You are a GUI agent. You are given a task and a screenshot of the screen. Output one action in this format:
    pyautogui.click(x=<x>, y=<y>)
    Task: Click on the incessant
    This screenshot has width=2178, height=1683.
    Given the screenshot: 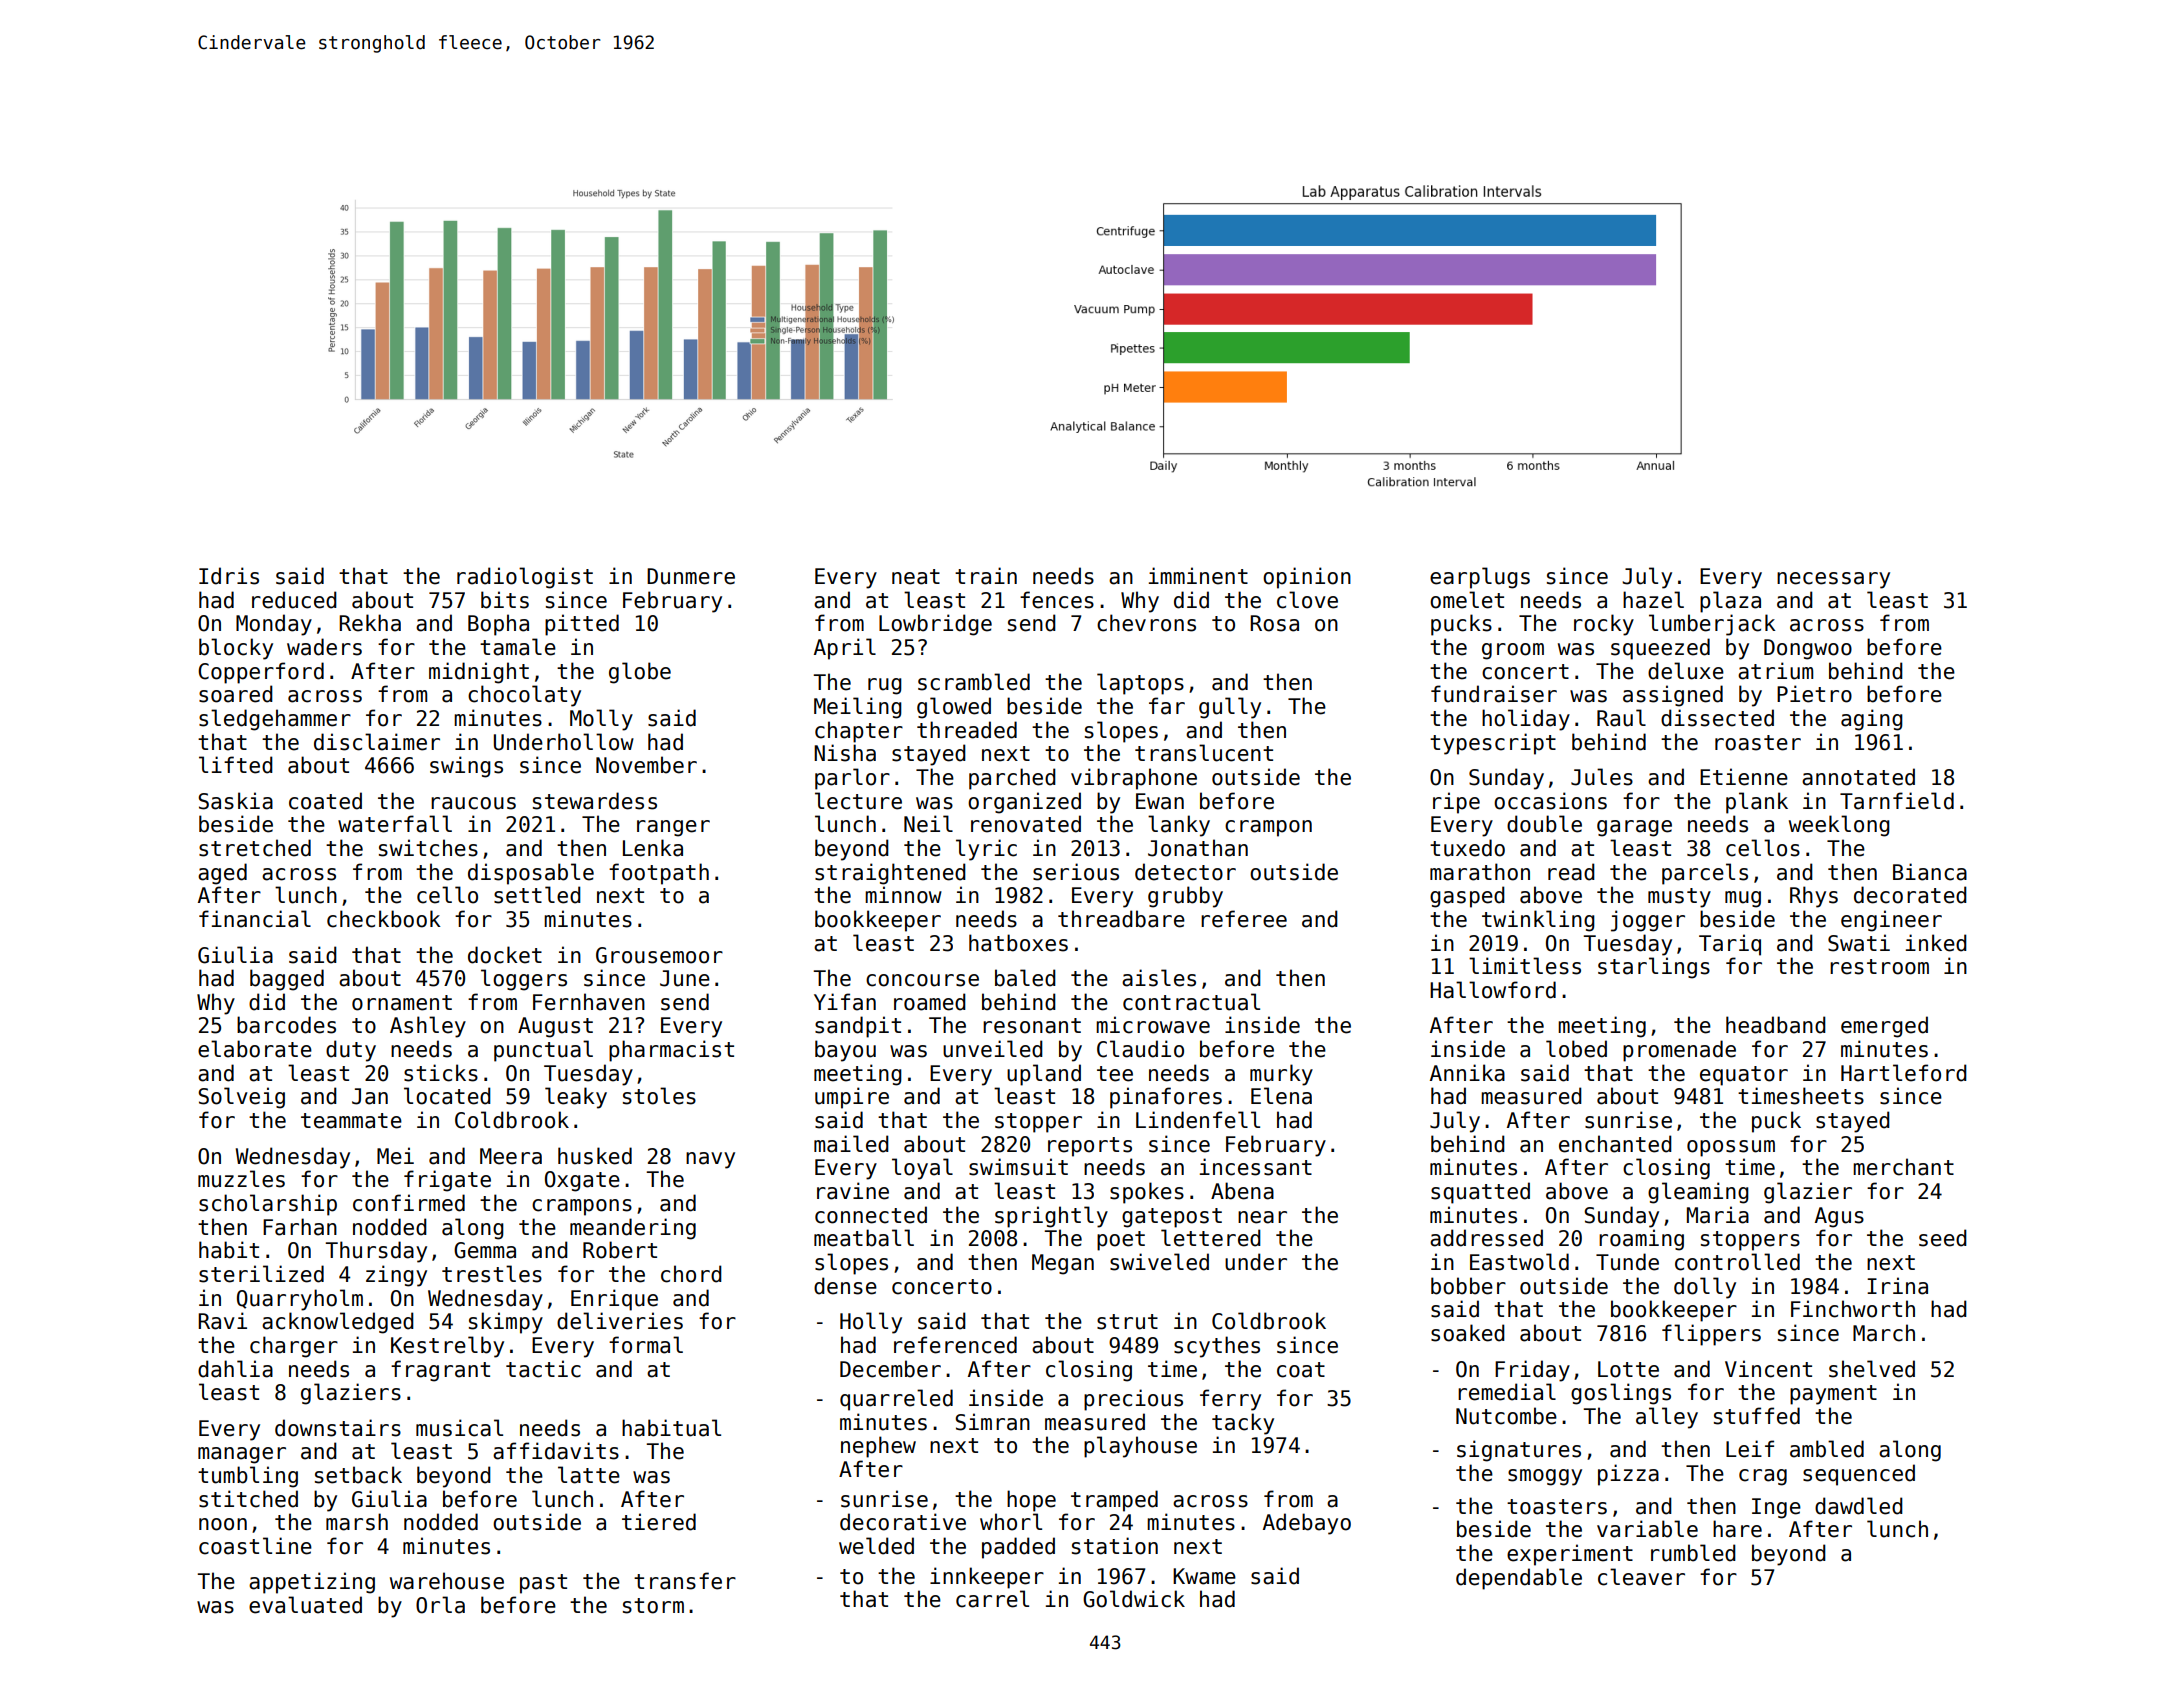 What is the action you would take?
    pyautogui.click(x=1256, y=1167)
